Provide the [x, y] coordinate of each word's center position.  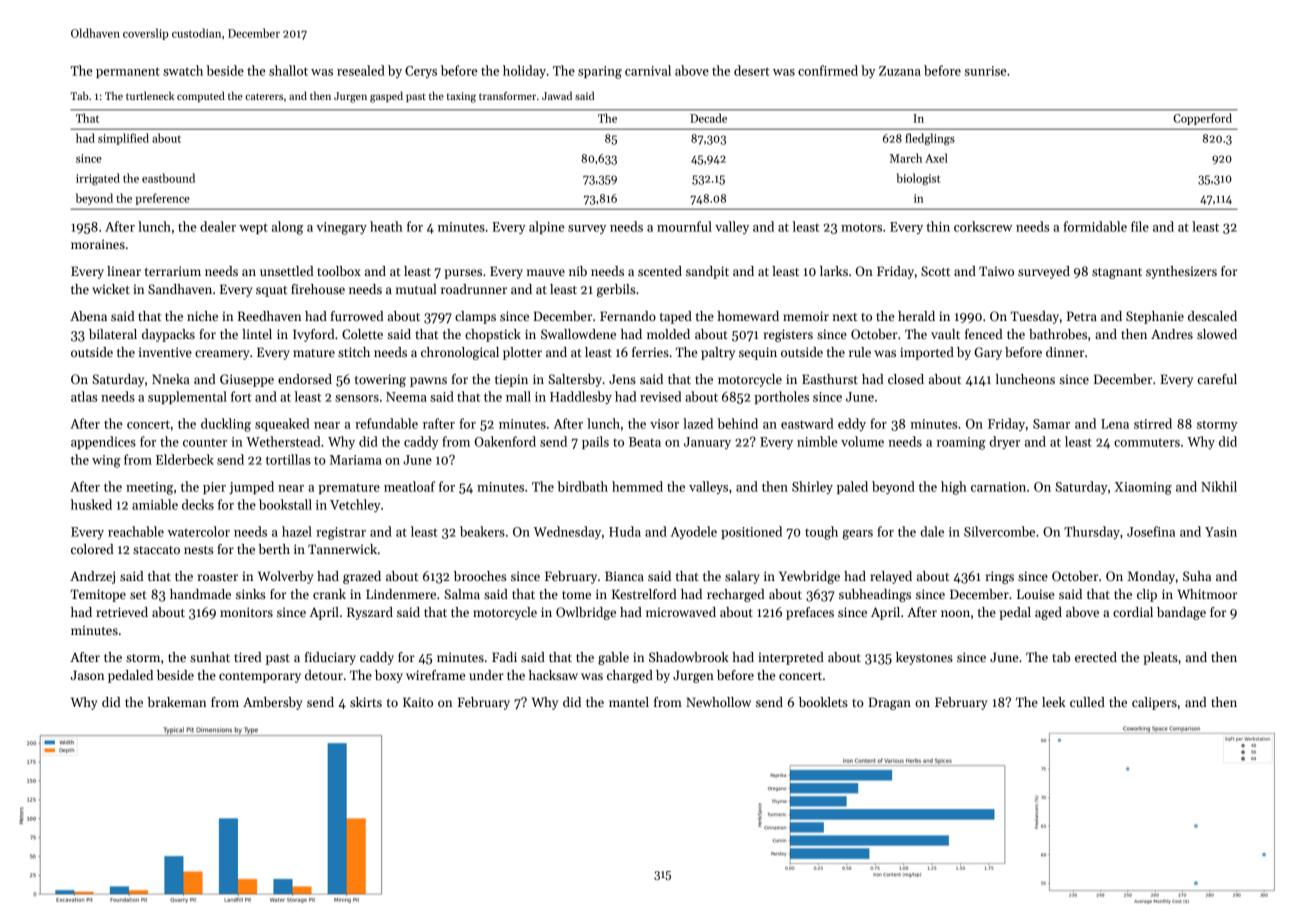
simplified [123, 139]
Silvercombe [999, 531]
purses [463, 274]
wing [106, 461]
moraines [98, 244]
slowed [1217, 334]
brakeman [177, 702]
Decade [708, 118]
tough [821, 533]
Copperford [1202, 119]
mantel [629, 702]
